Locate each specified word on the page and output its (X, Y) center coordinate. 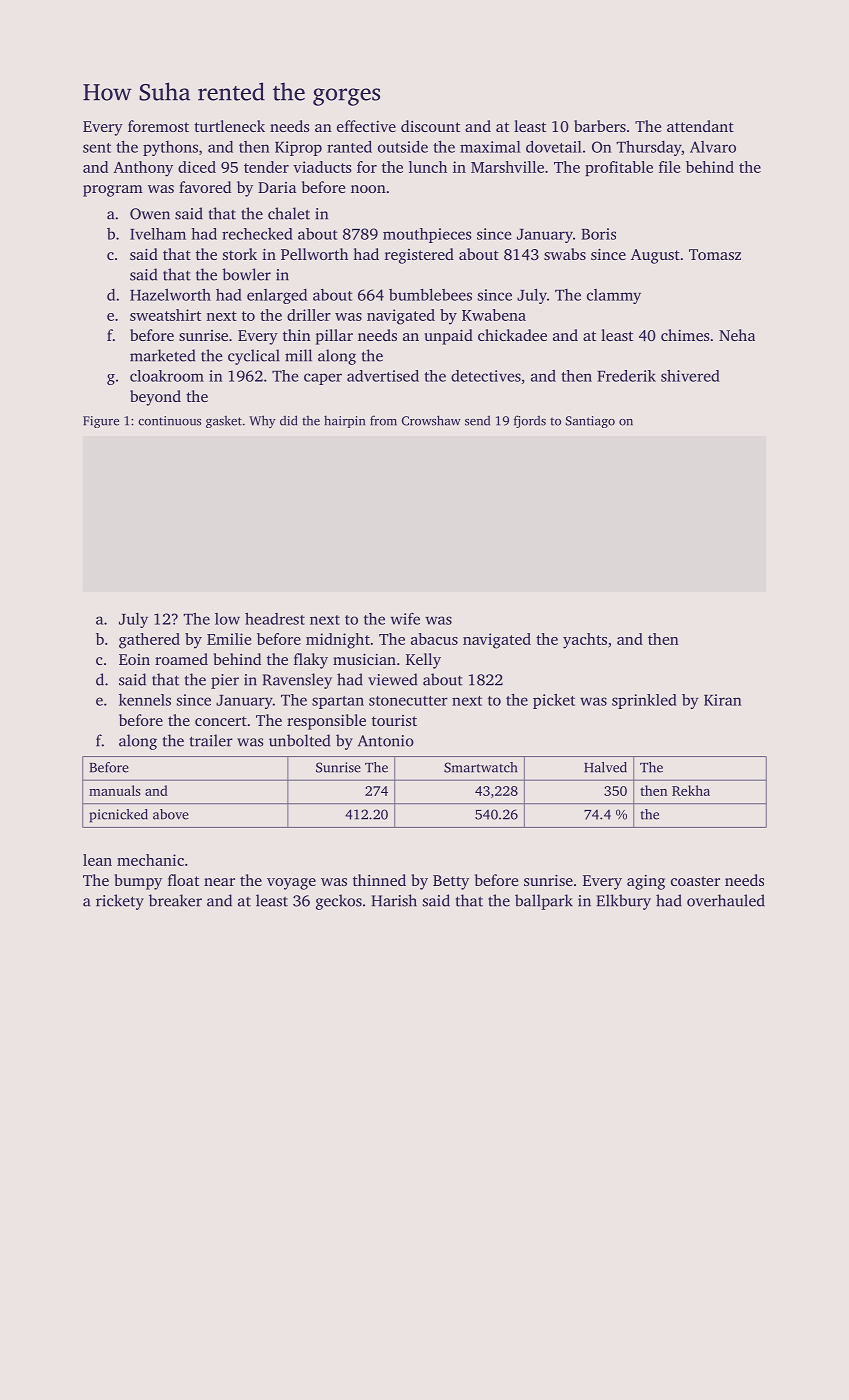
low (227, 619)
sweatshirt (165, 315)
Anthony (143, 169)
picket (554, 701)
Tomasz (715, 254)
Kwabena (494, 315)
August (655, 256)
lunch (428, 167)
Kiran (722, 700)
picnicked (118, 816)
